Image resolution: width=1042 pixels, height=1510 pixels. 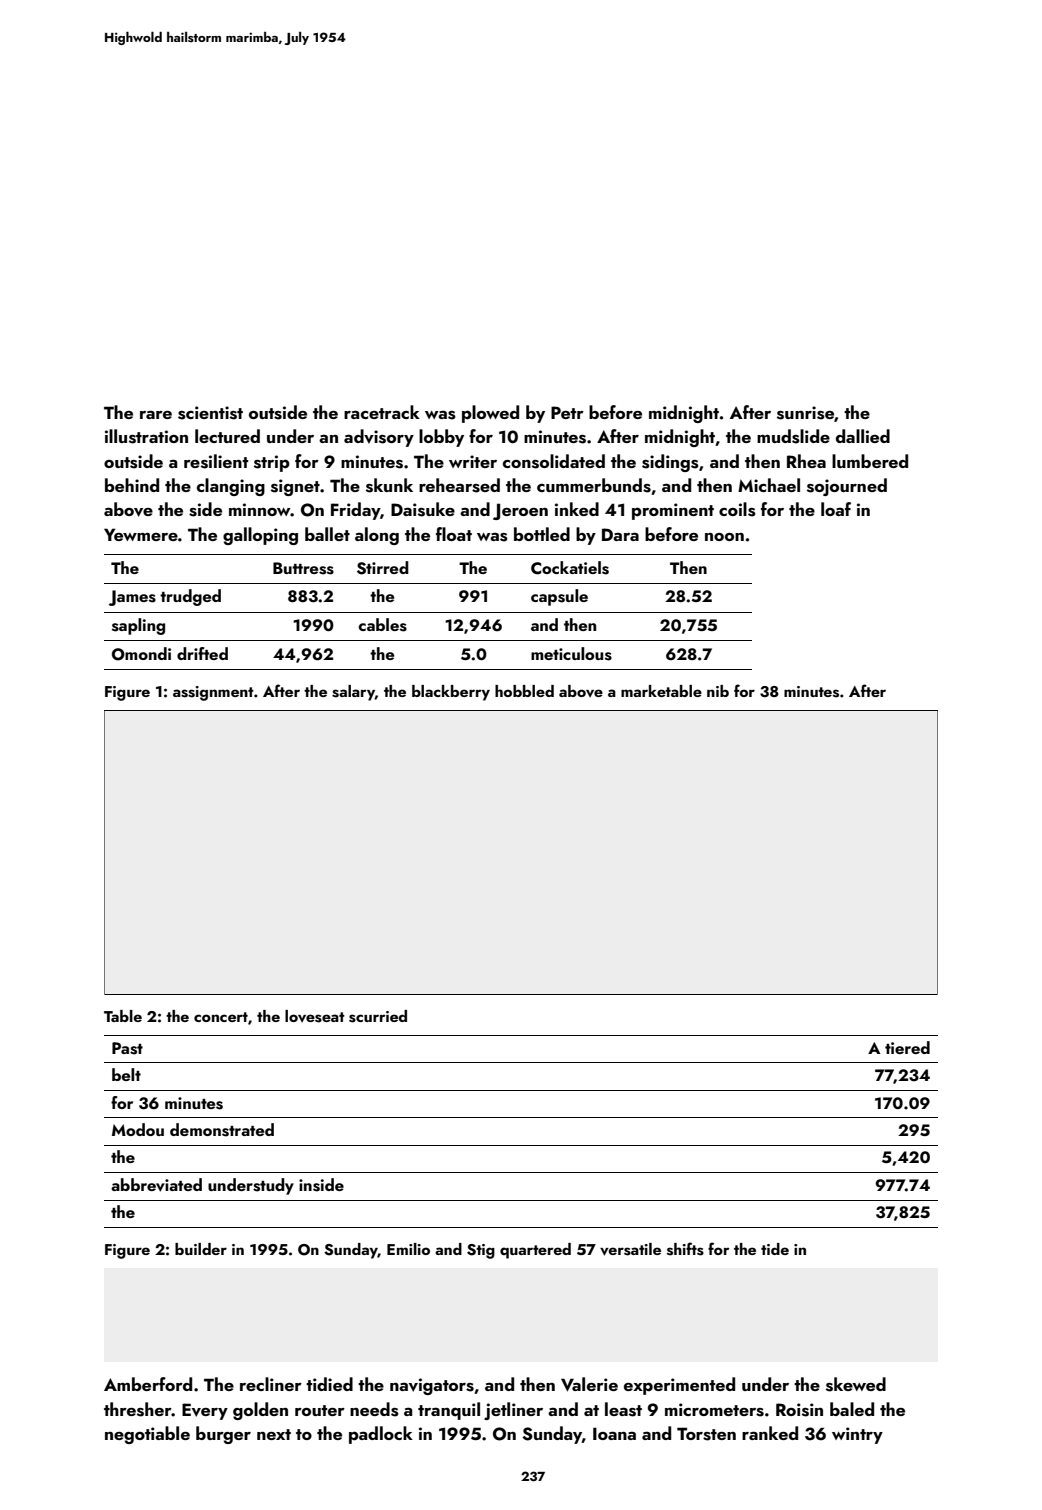 I want to click on behind, so click(x=132, y=485).
